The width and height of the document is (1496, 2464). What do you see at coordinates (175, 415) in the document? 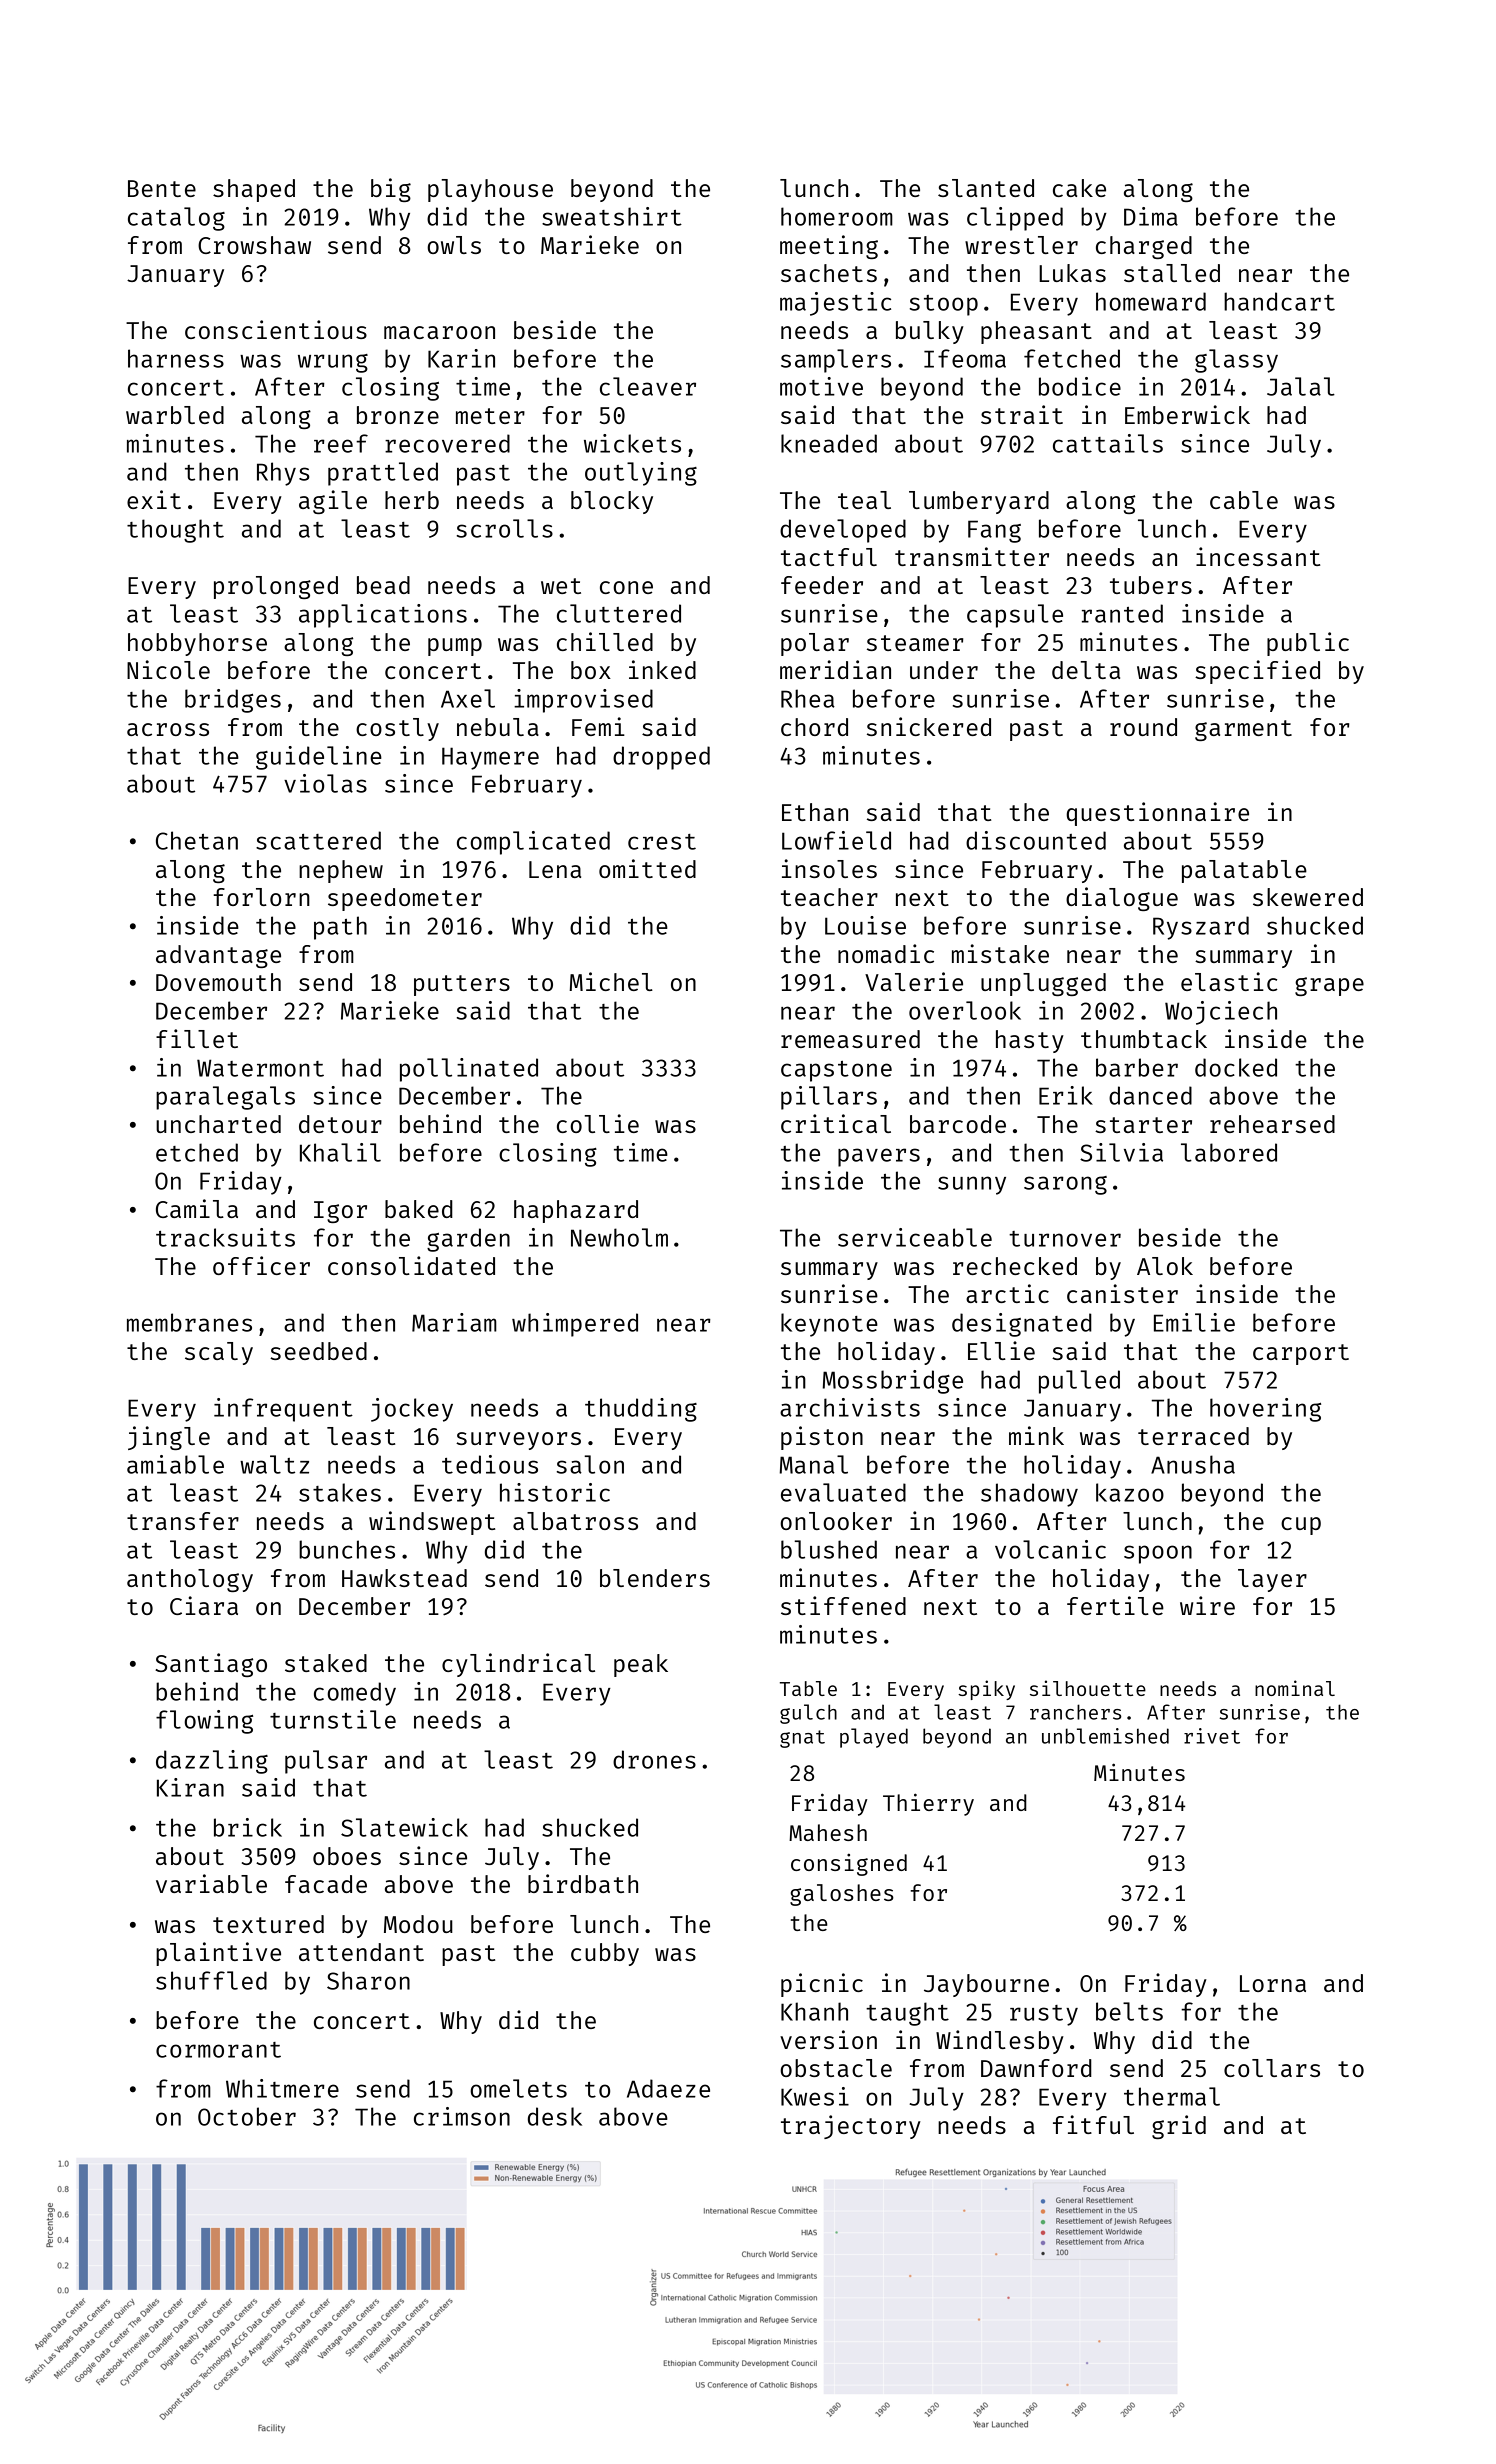
I see `warbled` at bounding box center [175, 415].
